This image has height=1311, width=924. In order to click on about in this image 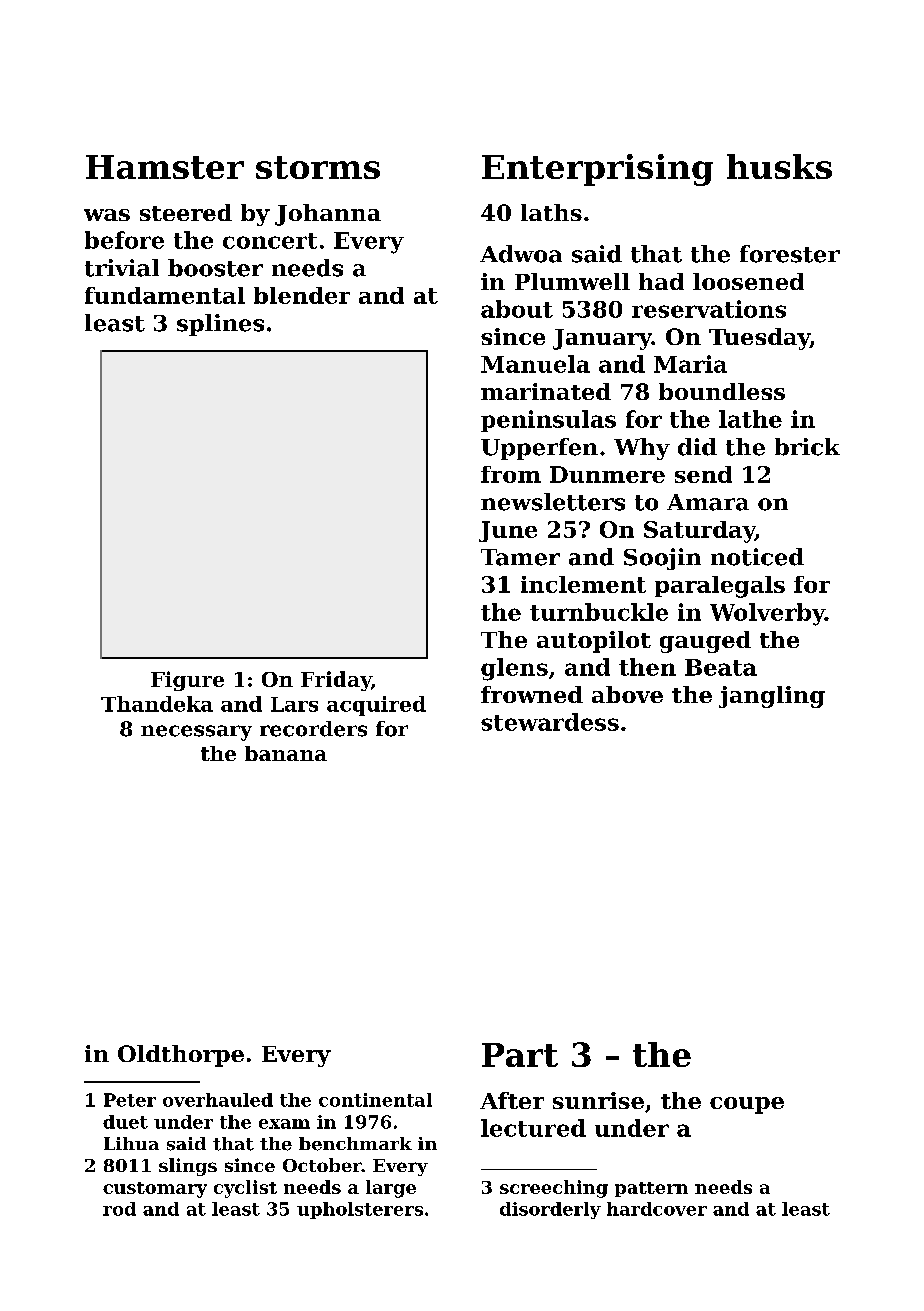, I will do `click(517, 309)`.
